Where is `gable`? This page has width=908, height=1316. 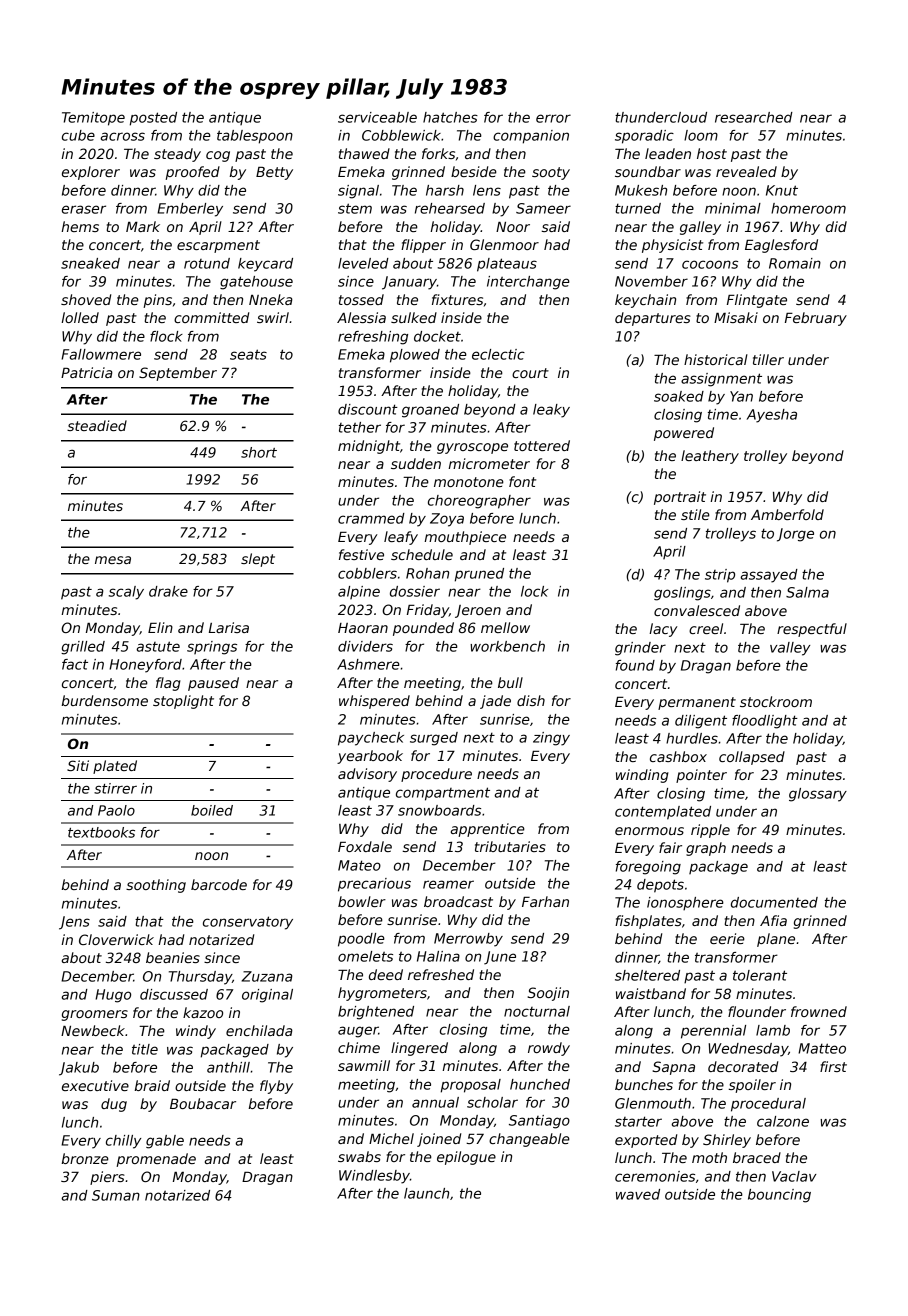 gable is located at coordinates (165, 1142).
